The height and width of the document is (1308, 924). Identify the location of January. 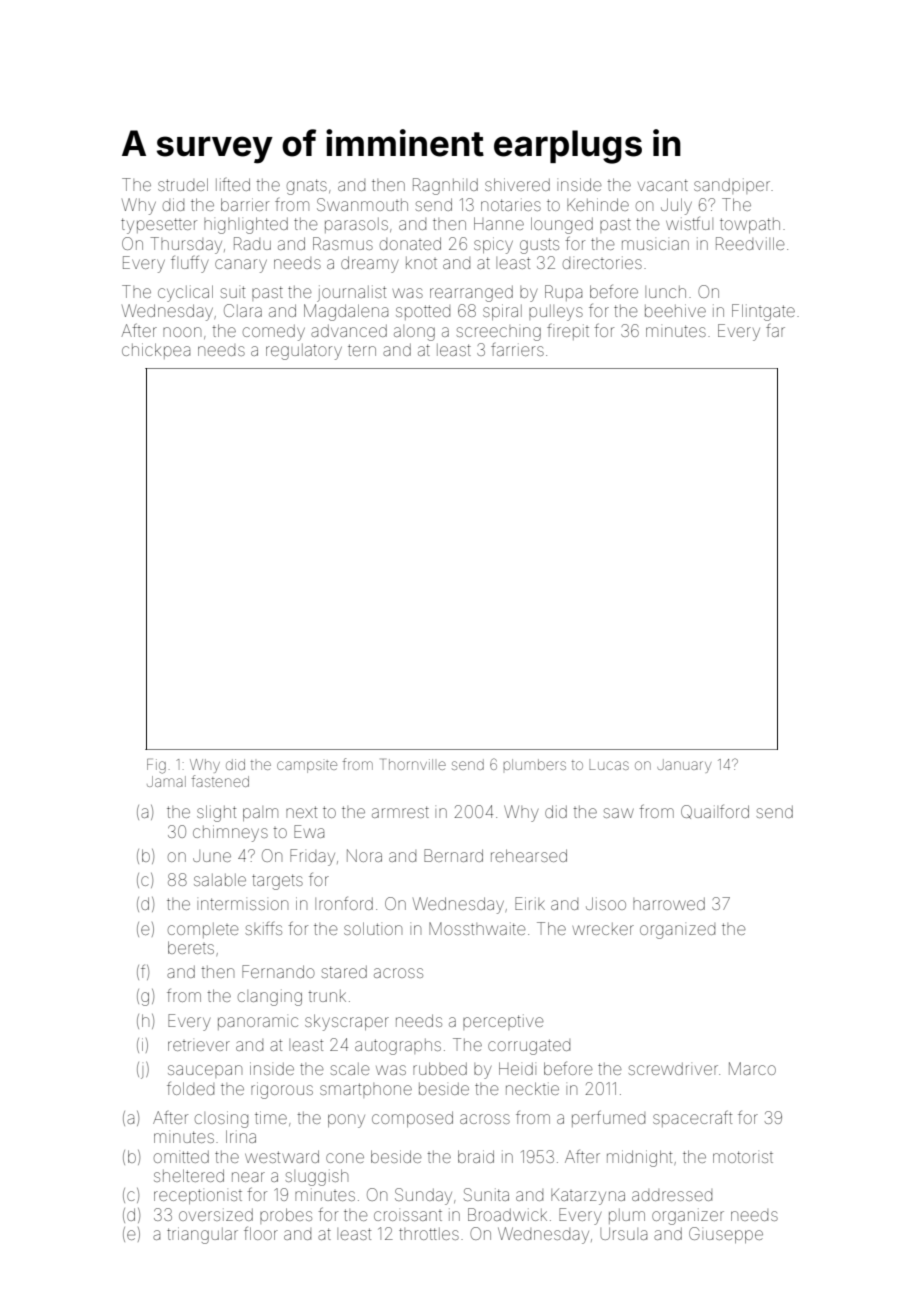
(684, 766).
